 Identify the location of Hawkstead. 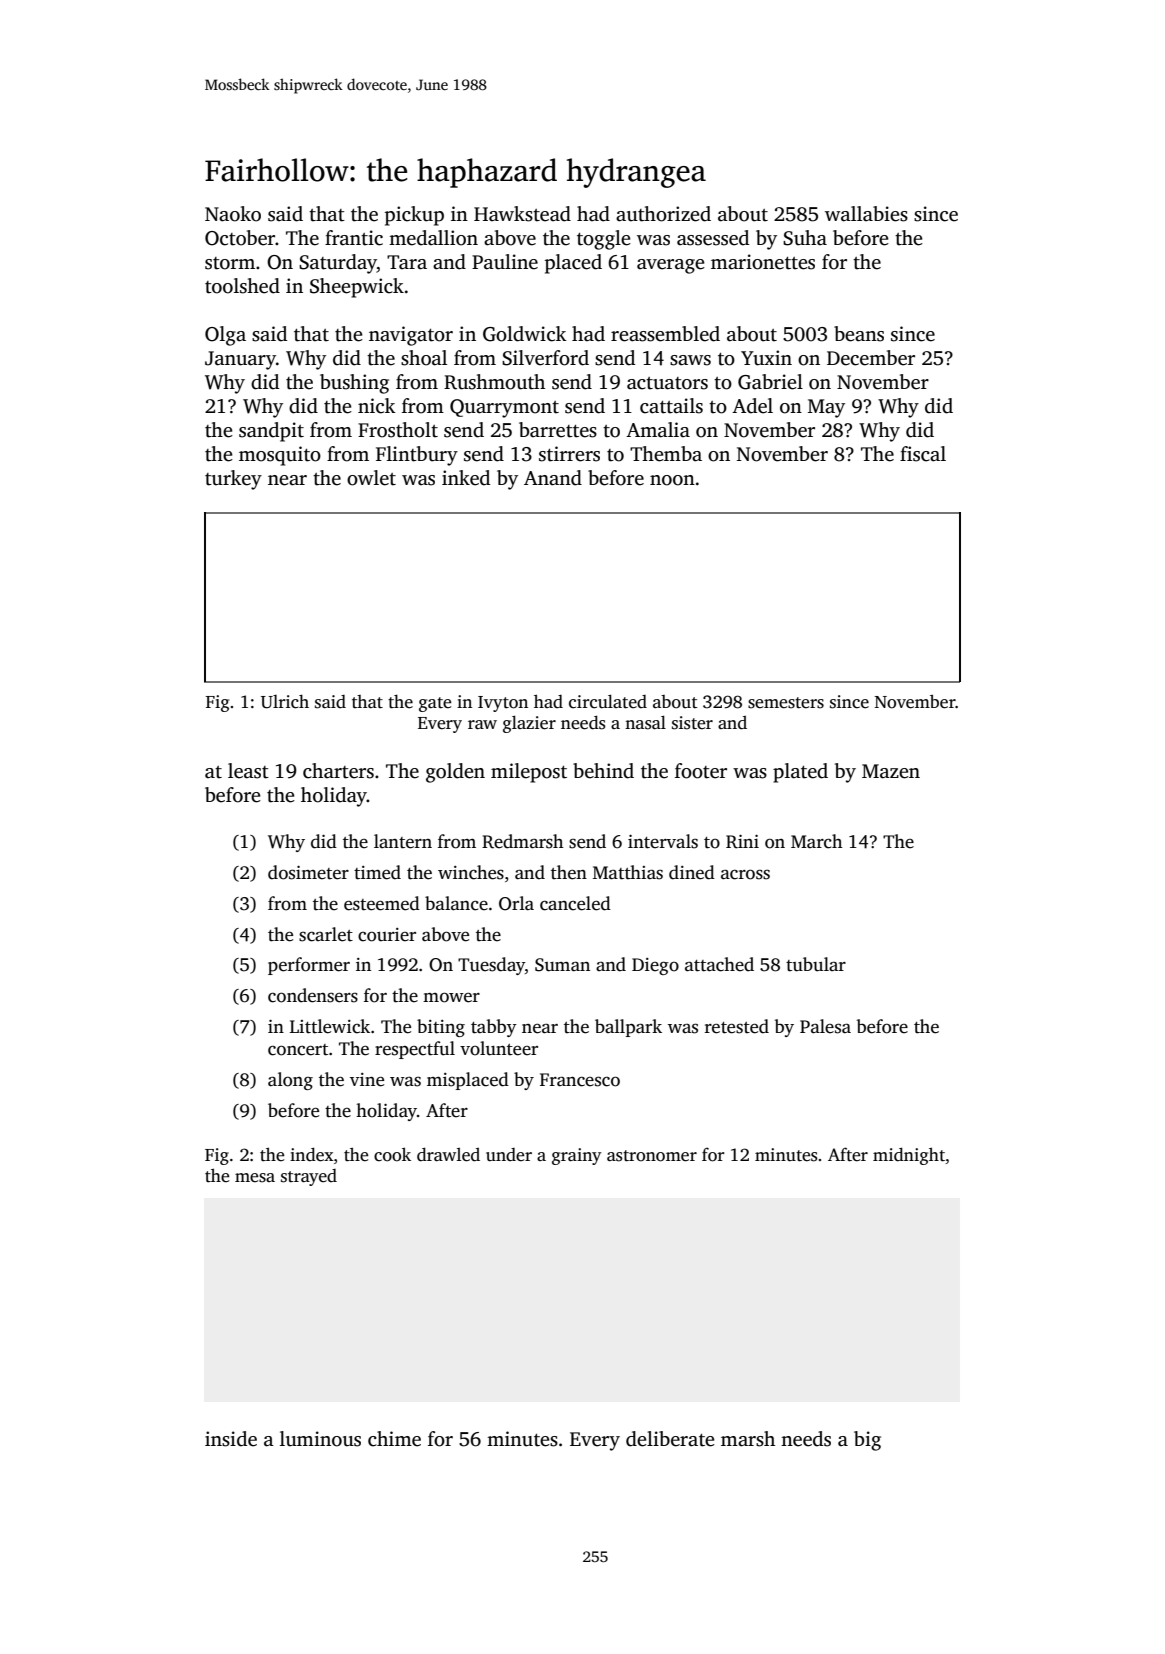
(522, 214).
